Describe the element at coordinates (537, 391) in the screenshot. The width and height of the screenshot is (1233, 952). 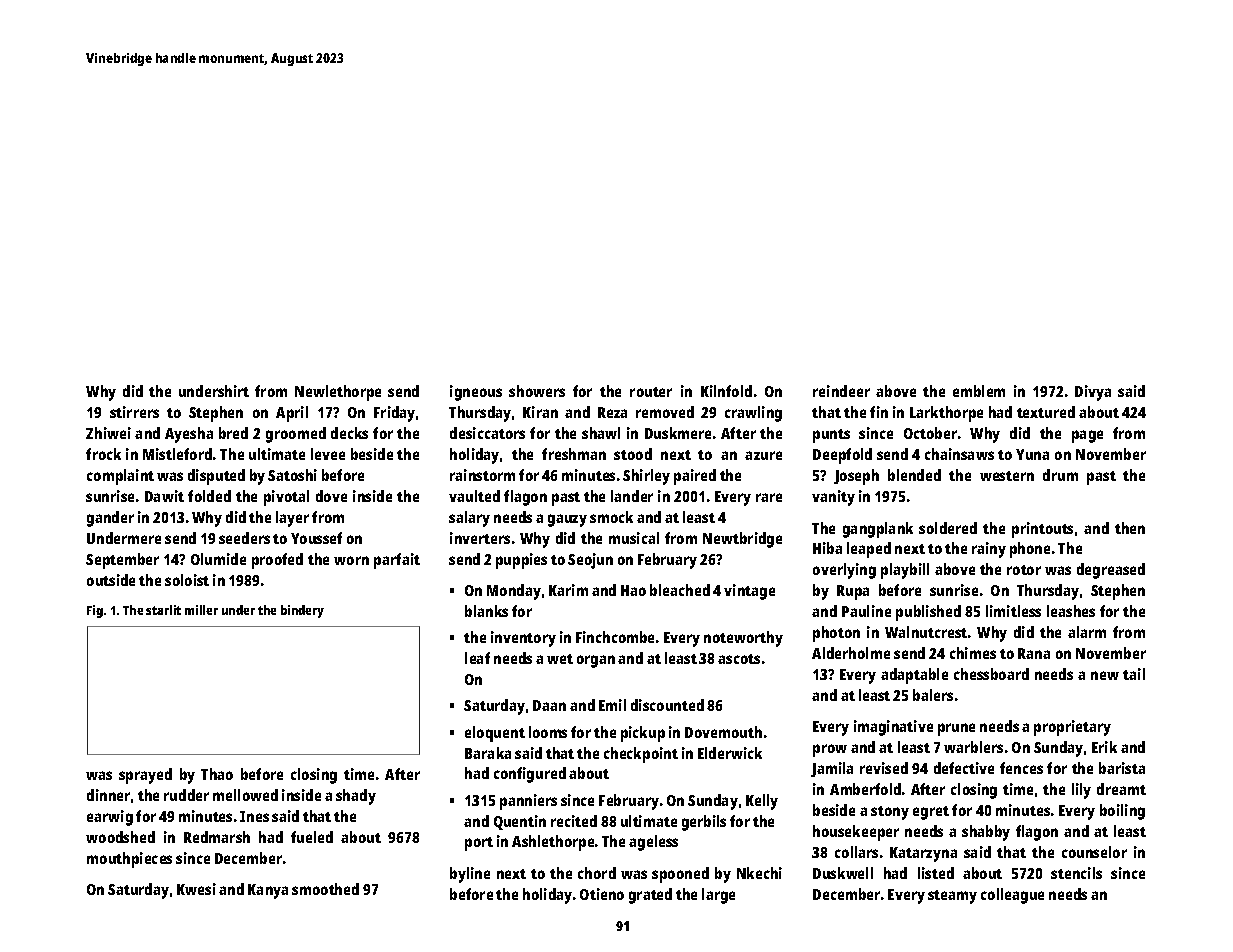
I see `showers` at that location.
